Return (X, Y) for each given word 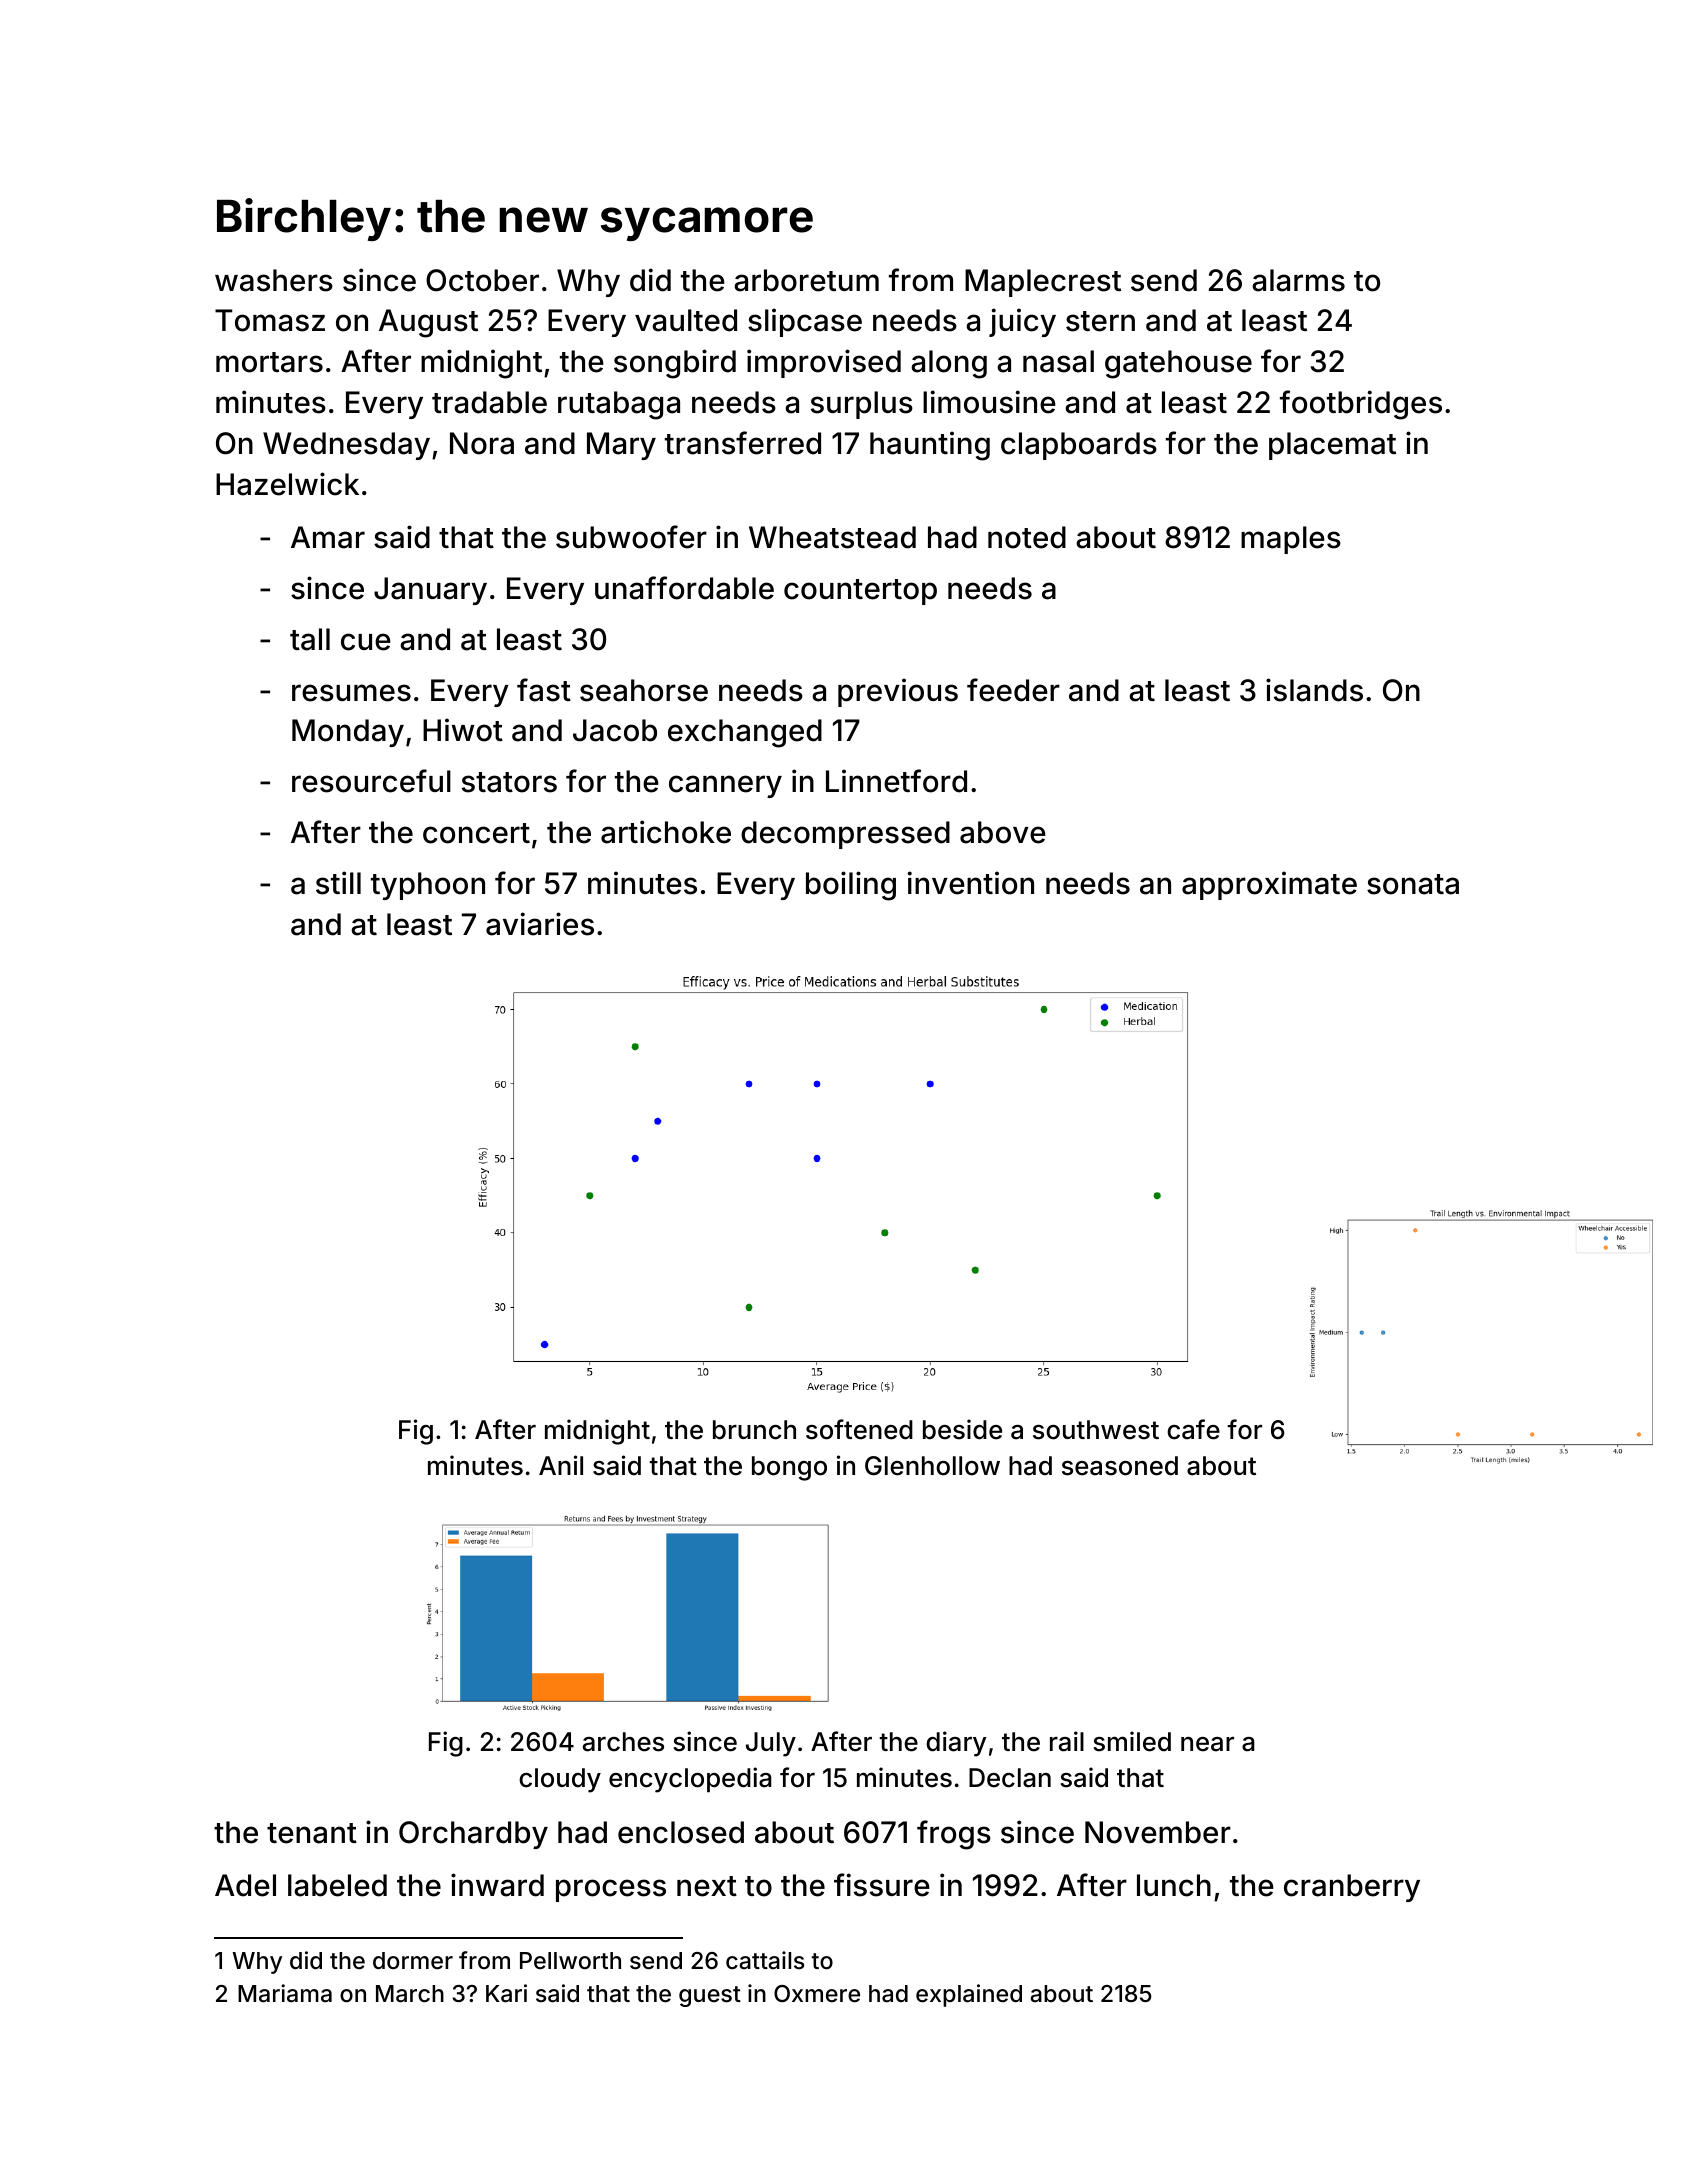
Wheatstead (832, 537)
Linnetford (896, 781)
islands (1314, 690)
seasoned (1120, 1466)
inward (497, 1885)
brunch (754, 1430)
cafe (1193, 1429)
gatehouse (1178, 364)
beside (962, 1429)
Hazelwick (287, 484)
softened (859, 1429)
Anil (561, 1465)
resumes (351, 693)
